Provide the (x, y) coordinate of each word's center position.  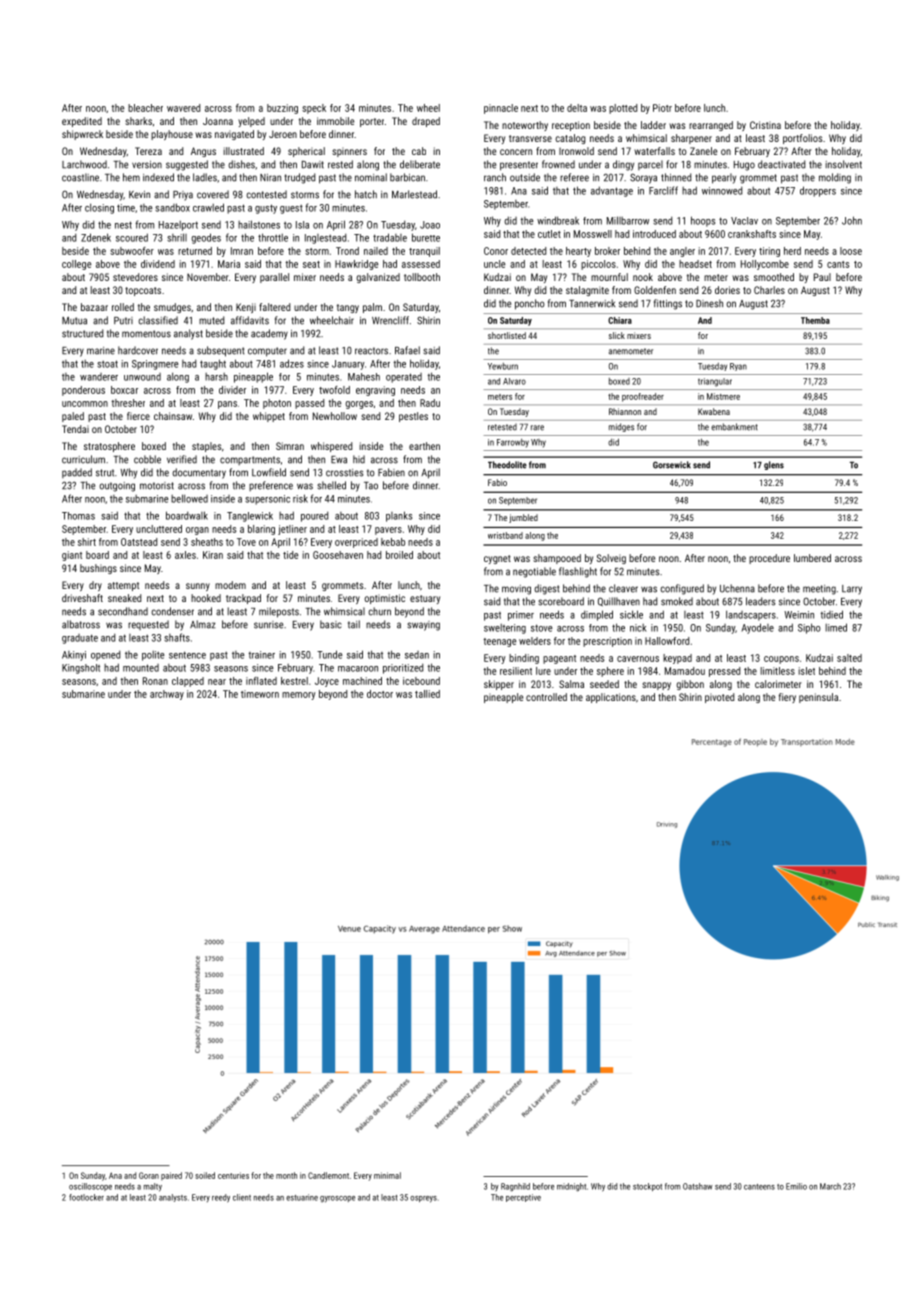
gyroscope (337, 1199)
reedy (221, 1198)
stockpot (647, 1187)
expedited (82, 122)
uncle (494, 264)
